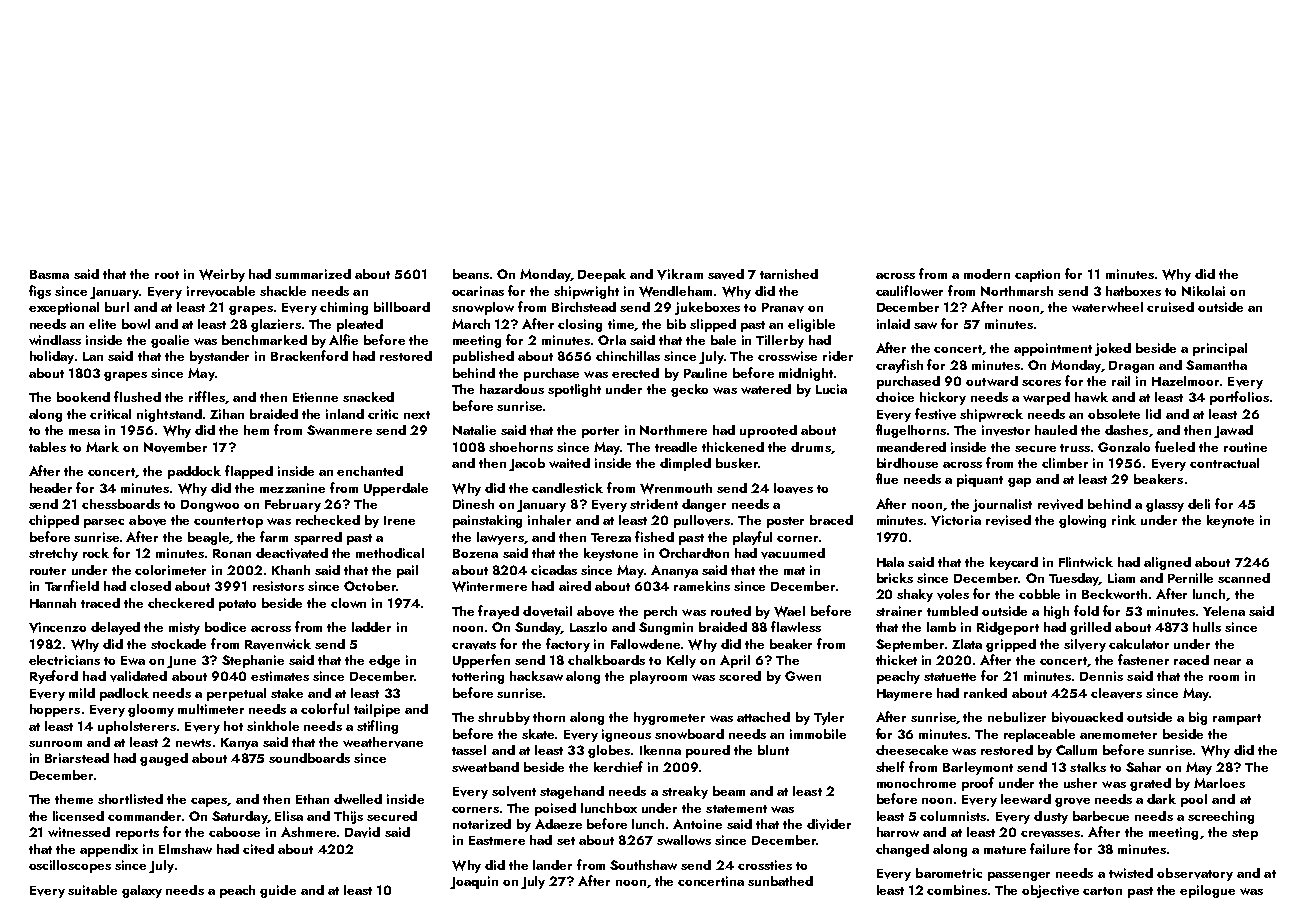 Image resolution: width=1308 pixels, height=924 pixels. Describe the element at coordinates (785, 522) in the screenshot. I see `poster` at that location.
